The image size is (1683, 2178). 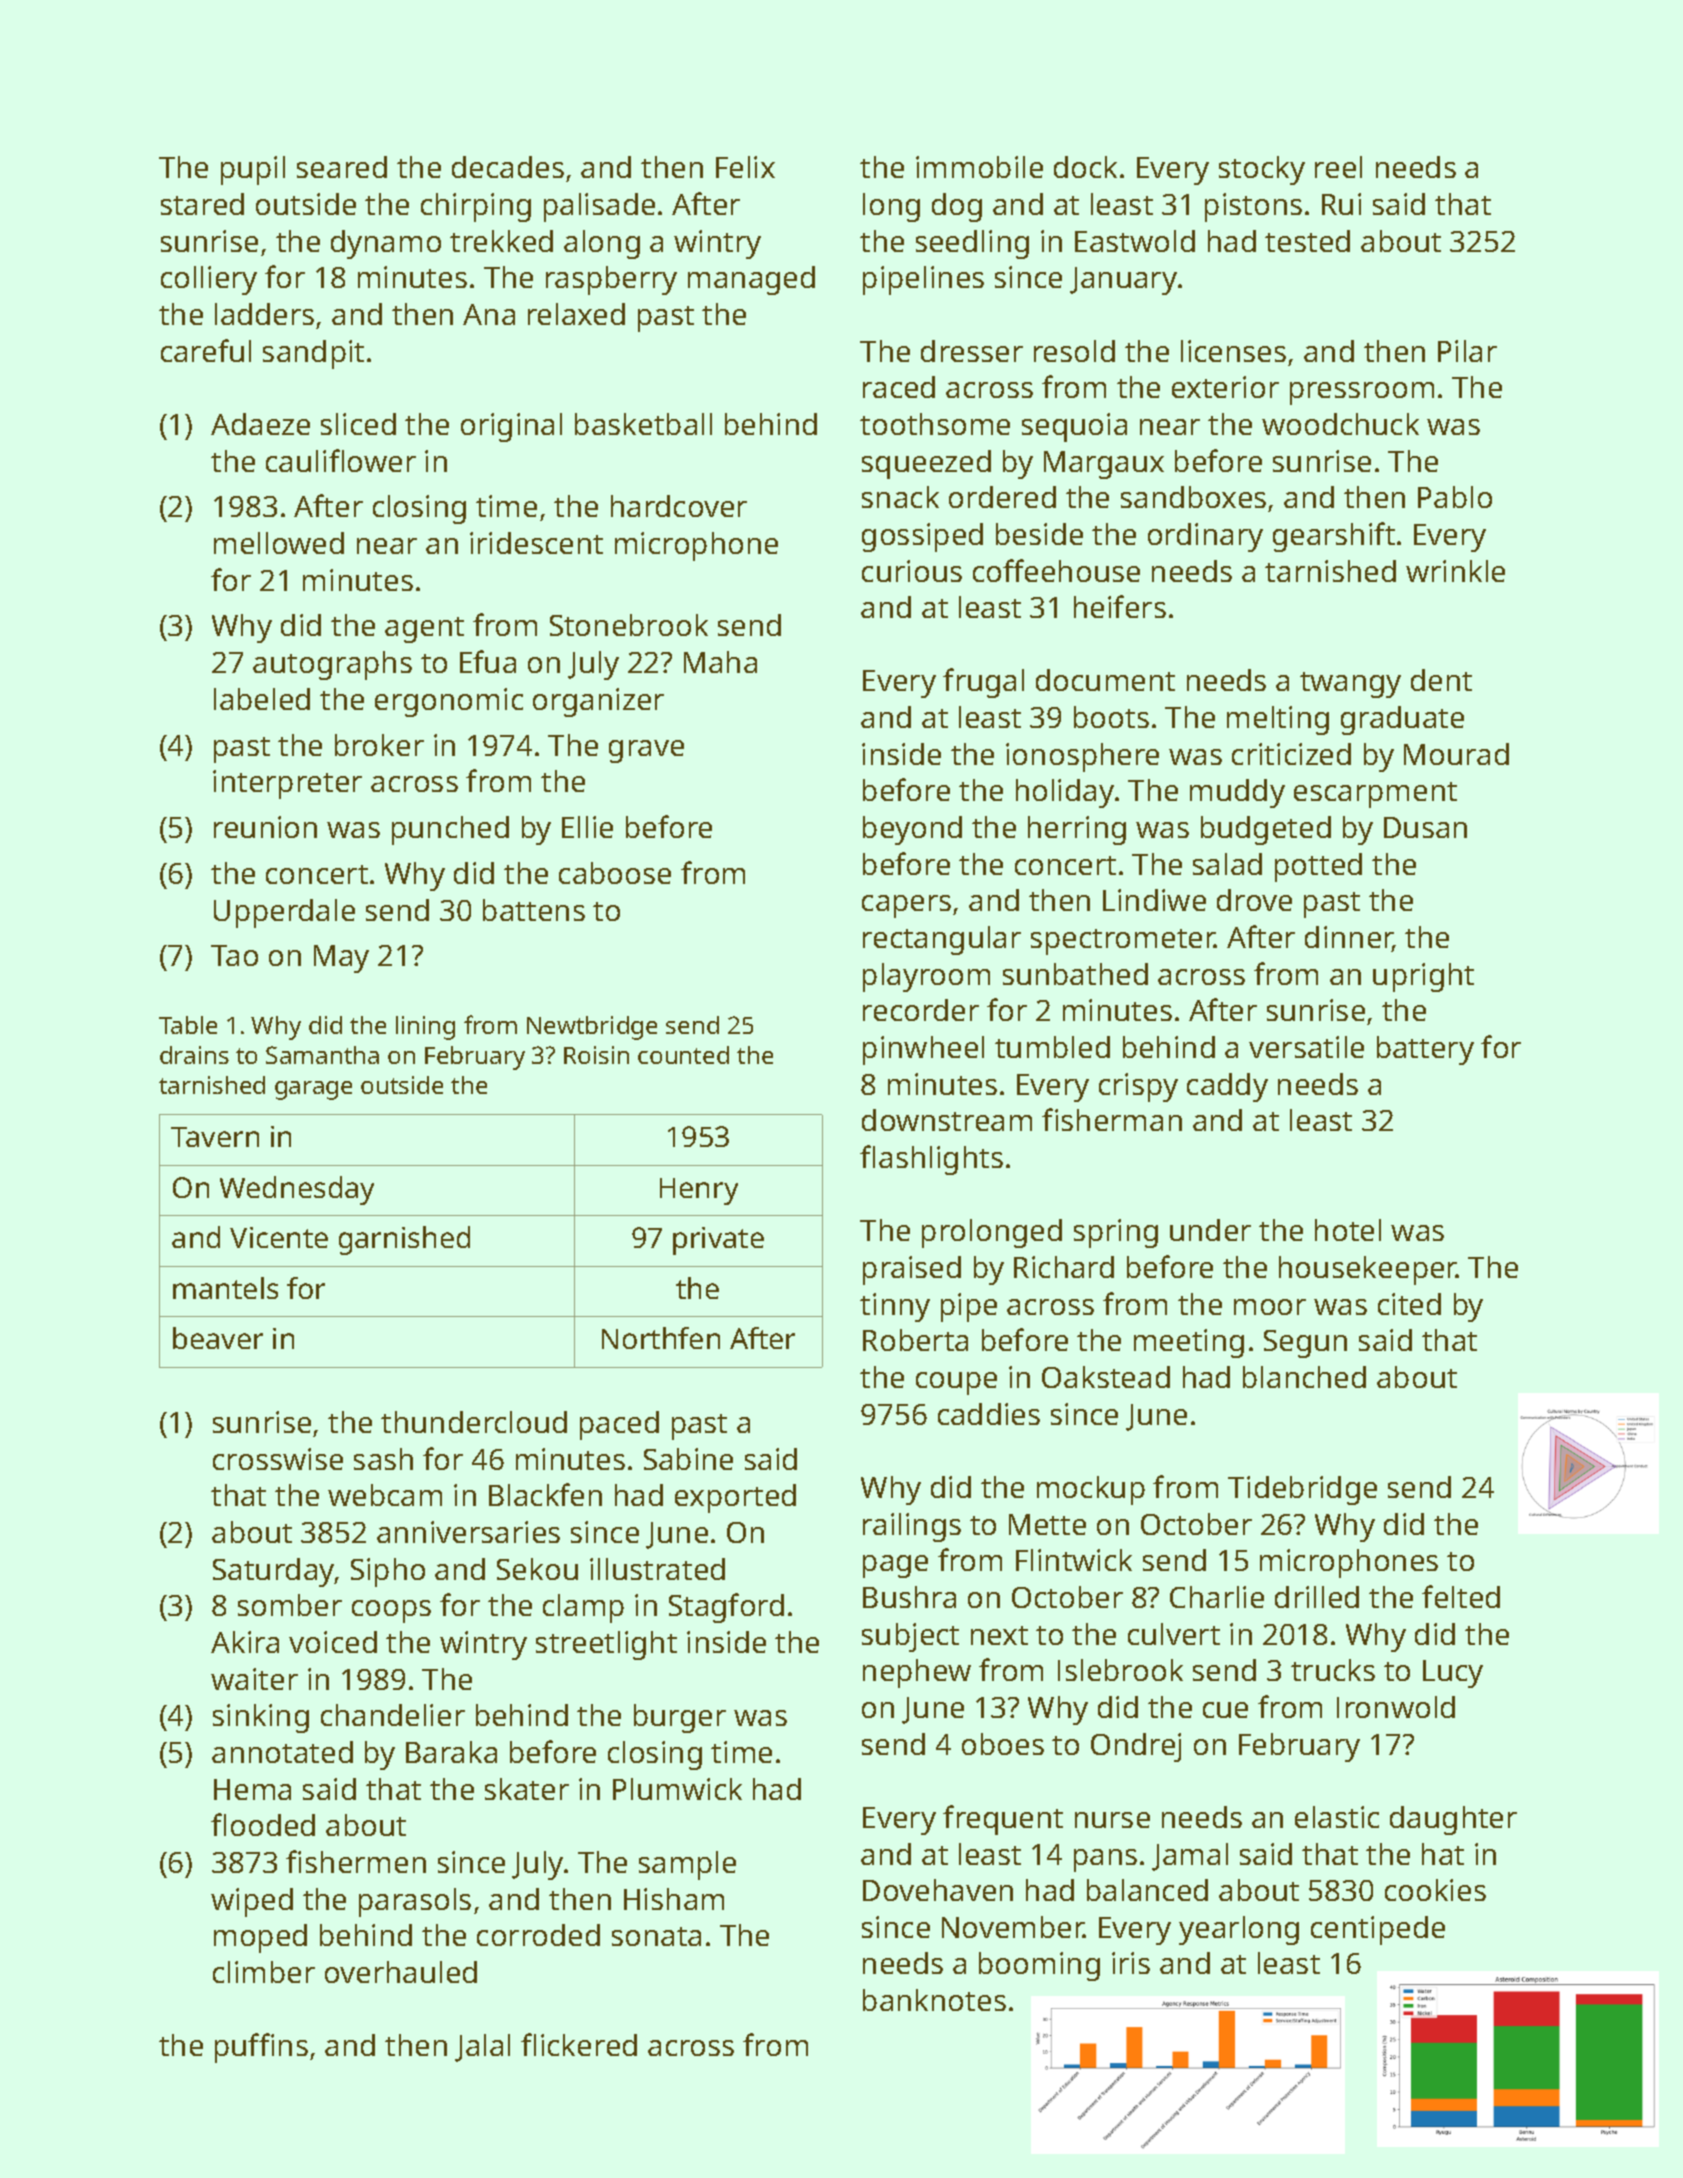 I want to click on puffins, so click(x=261, y=2048).
